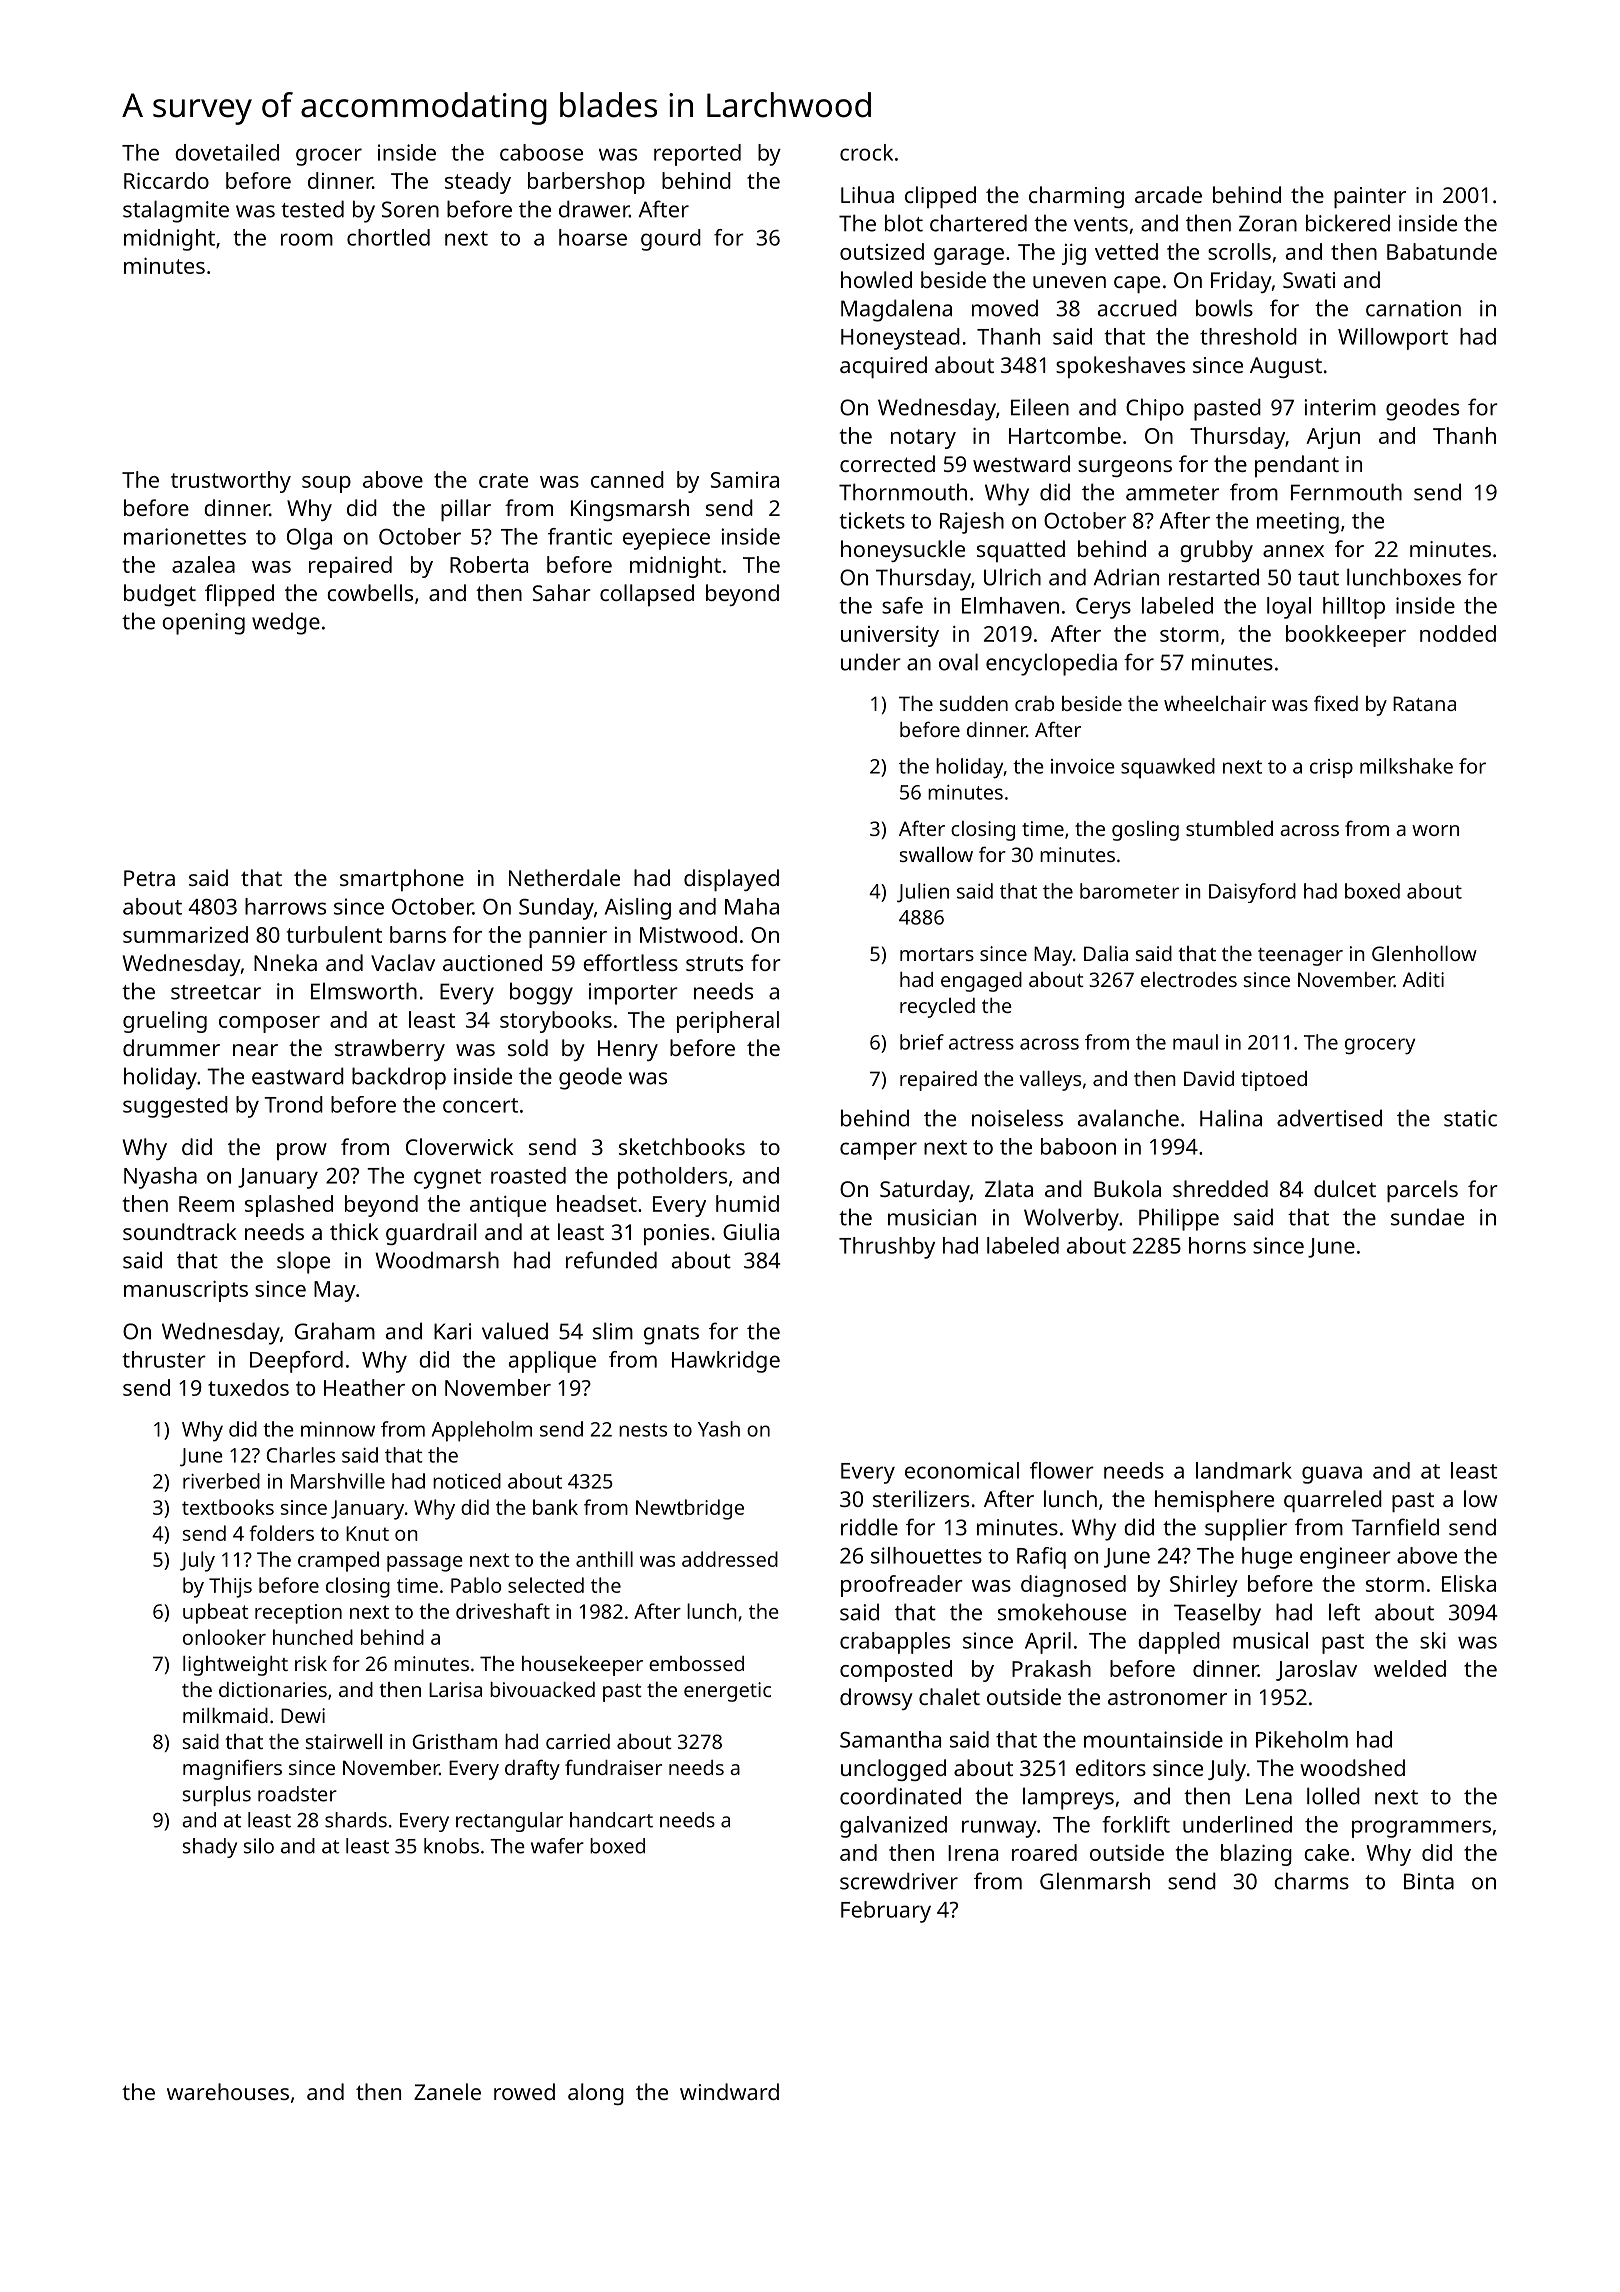 The image size is (1620, 2292). What do you see at coordinates (231, 482) in the page?
I see `trustworthy` at bounding box center [231, 482].
